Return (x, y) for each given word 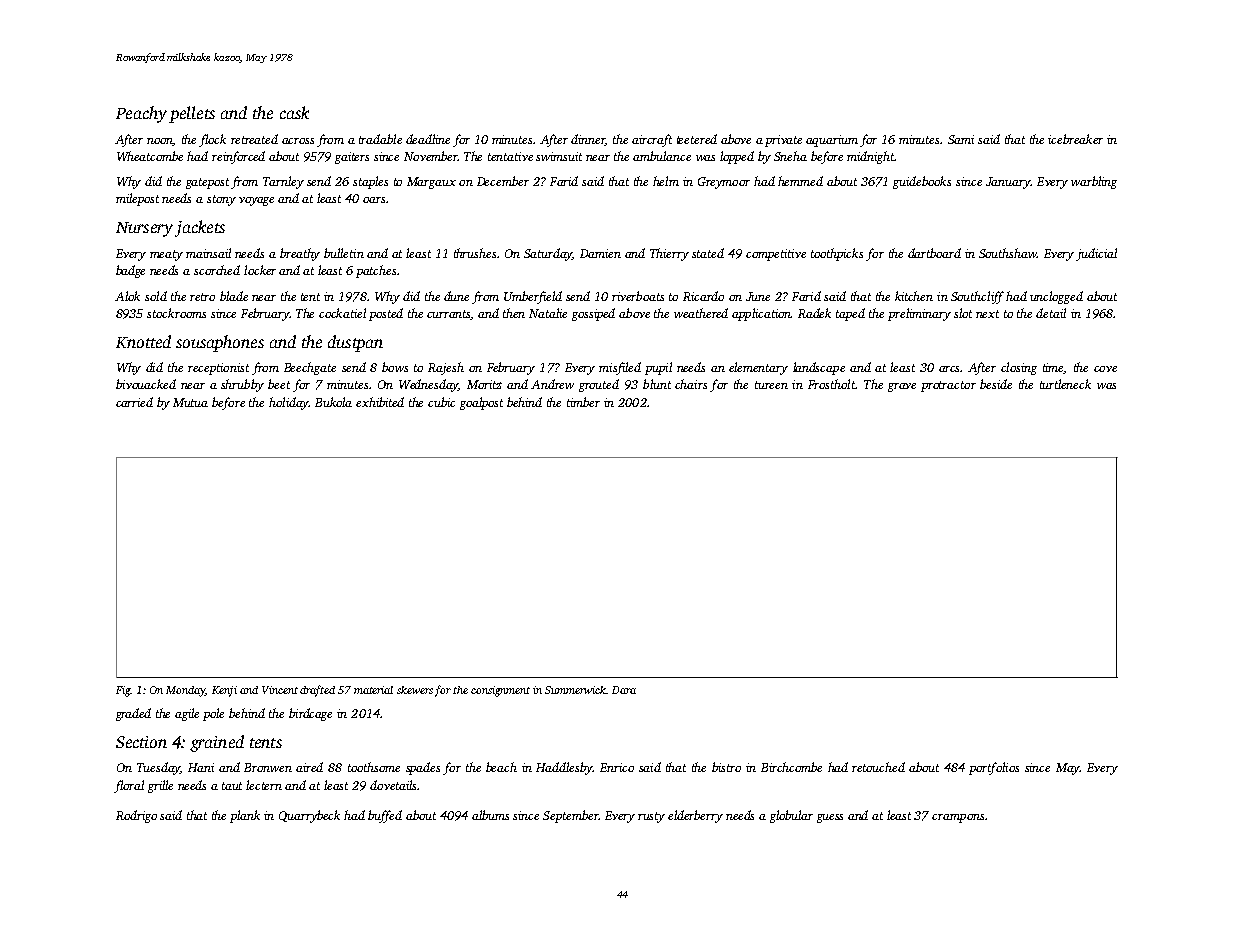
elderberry (695, 816)
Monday (186, 691)
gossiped (593, 314)
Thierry (669, 254)
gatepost (207, 183)
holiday (289, 403)
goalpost (481, 403)
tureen (771, 385)
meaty (166, 255)
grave (902, 387)
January (1008, 183)
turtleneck (1065, 384)
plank (245, 816)
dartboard (934, 253)
